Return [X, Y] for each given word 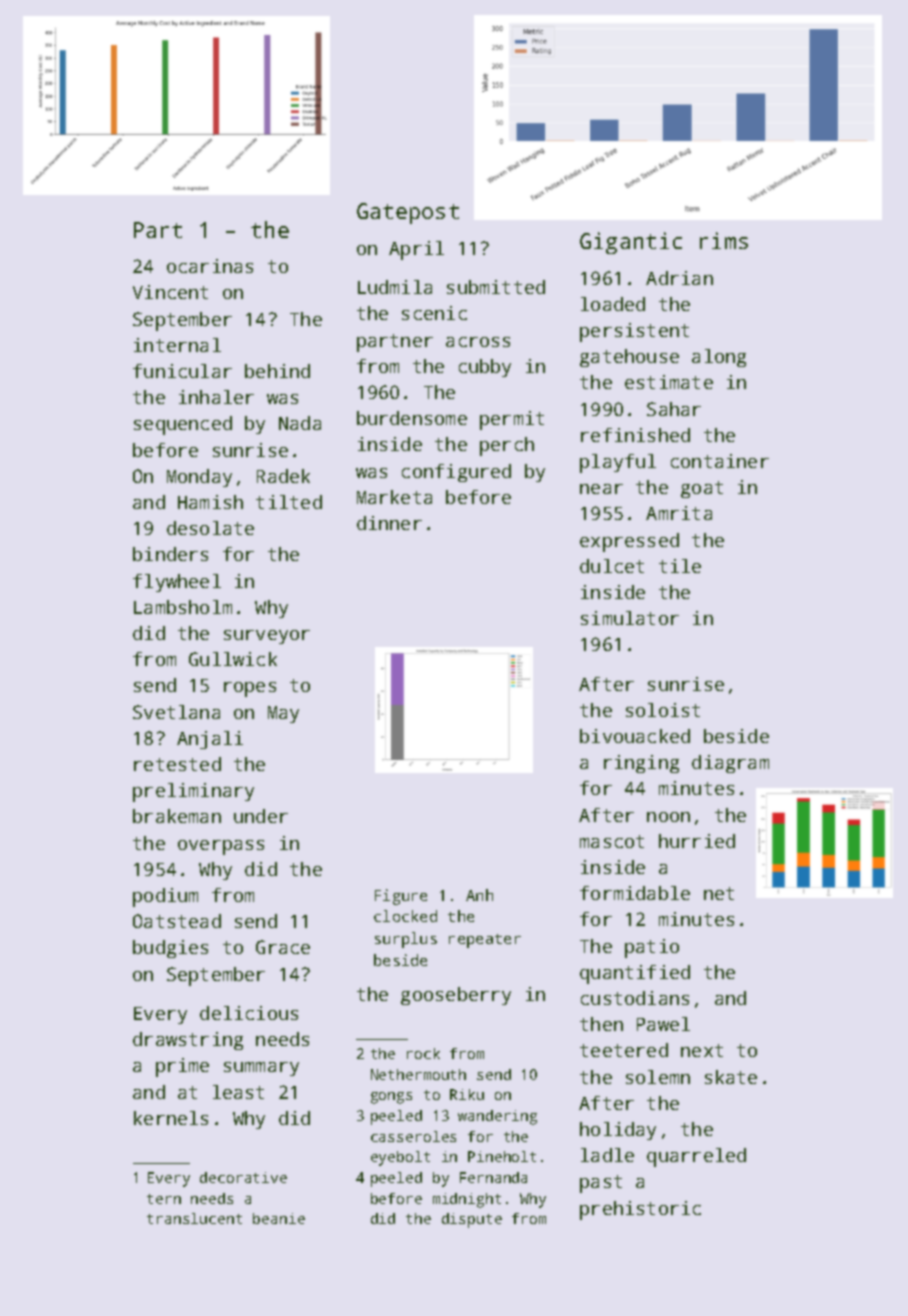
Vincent [170, 292]
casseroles [413, 1136]
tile [680, 566]
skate [731, 1077]
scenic [434, 313]
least [238, 1092]
